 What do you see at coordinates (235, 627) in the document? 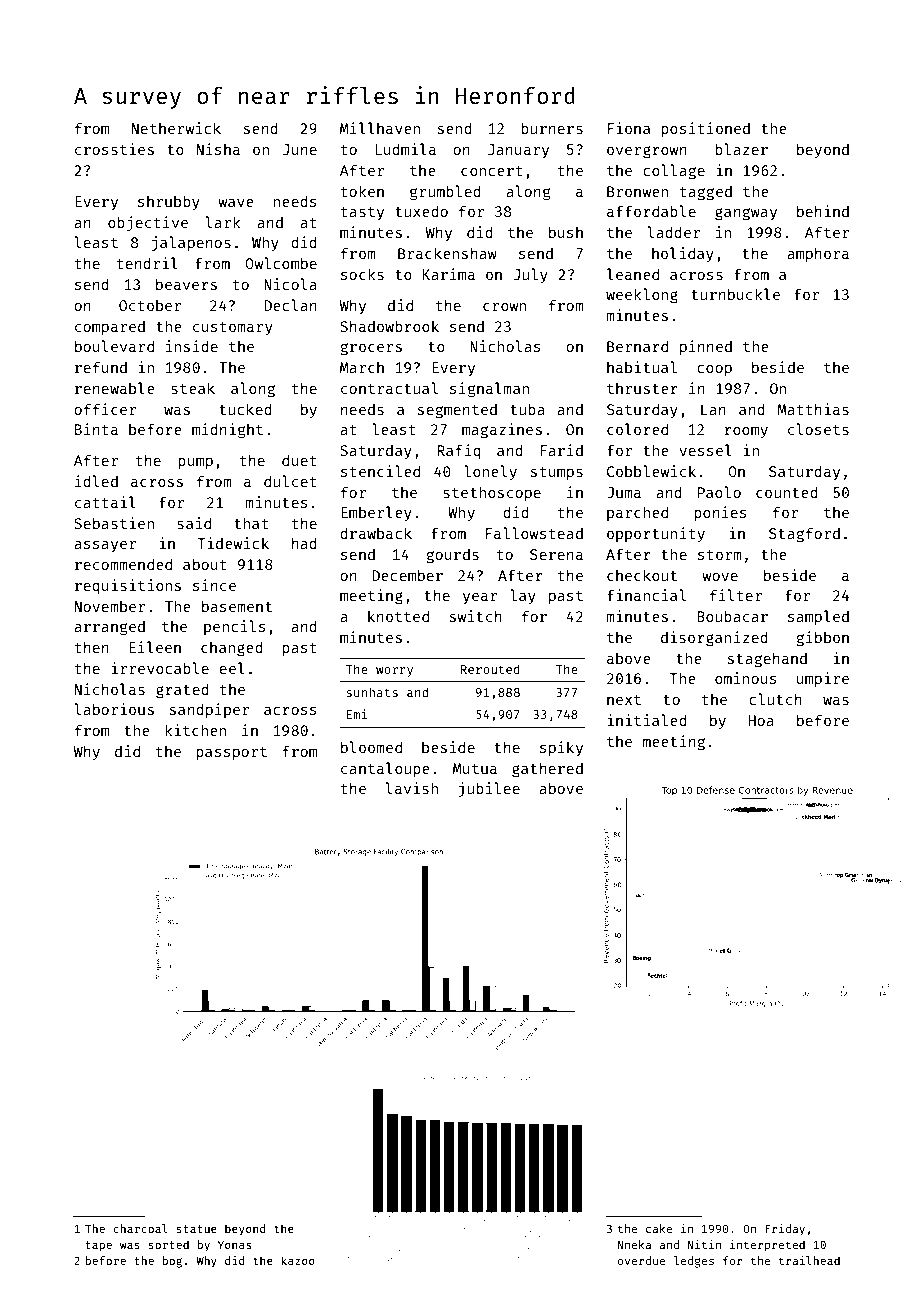
I see `pencils` at bounding box center [235, 627].
